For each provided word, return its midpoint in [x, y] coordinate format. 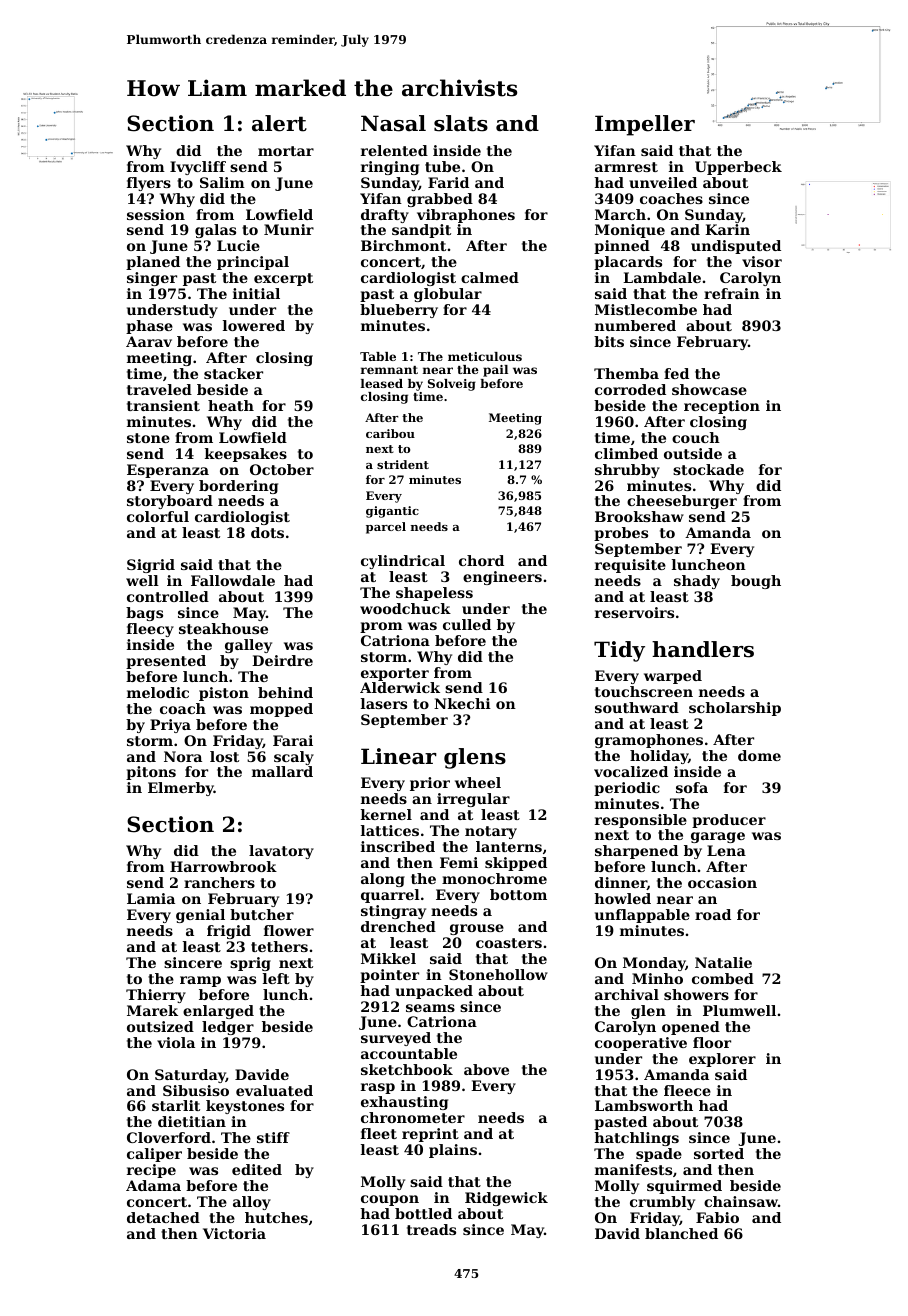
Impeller [645, 125]
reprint [430, 1135]
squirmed [684, 1187]
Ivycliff [198, 168]
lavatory [281, 852]
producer [729, 821]
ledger [228, 1028]
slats [461, 123]
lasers [384, 703]
